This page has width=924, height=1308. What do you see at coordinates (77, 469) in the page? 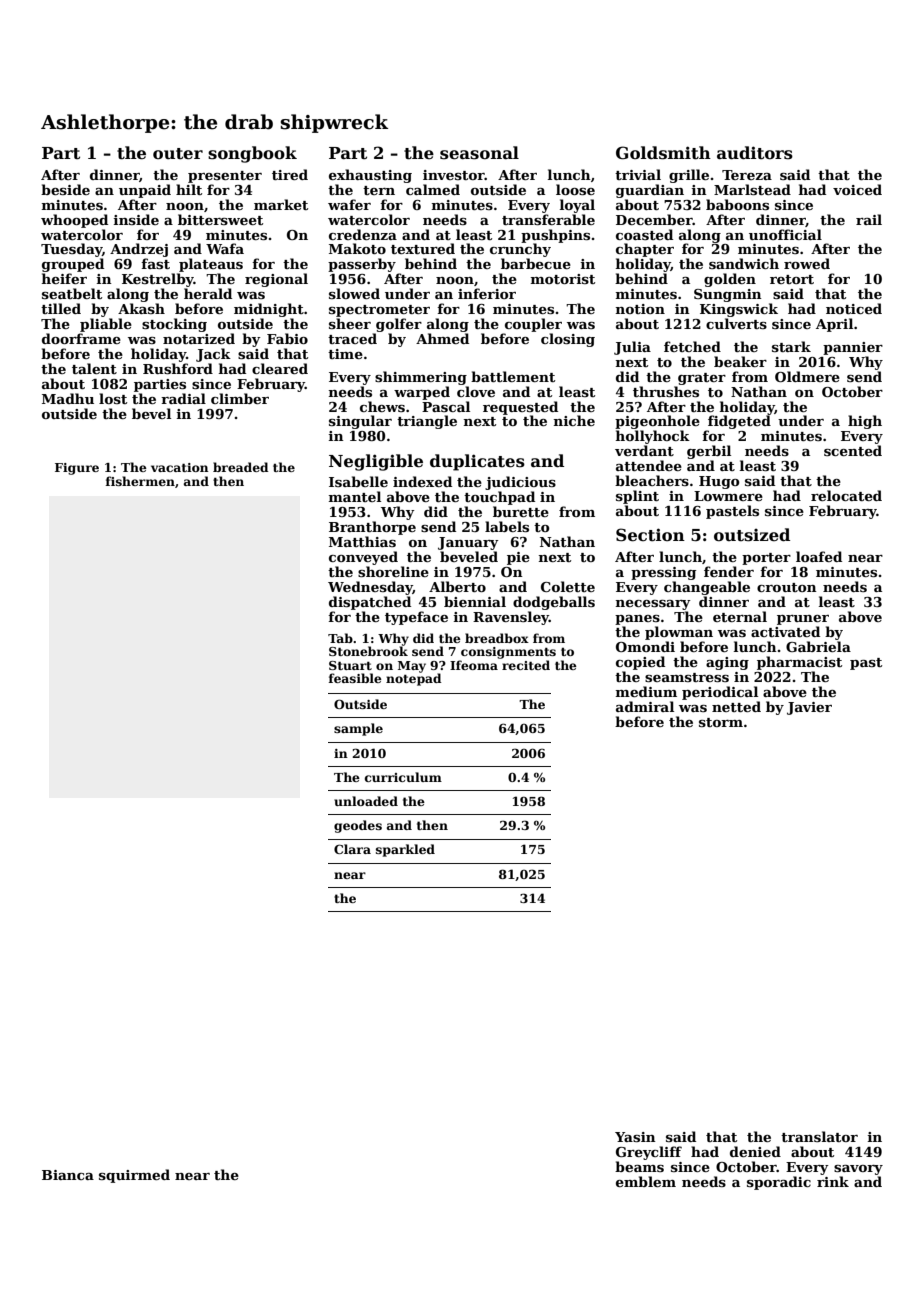
I see `Figure` at bounding box center [77, 469].
